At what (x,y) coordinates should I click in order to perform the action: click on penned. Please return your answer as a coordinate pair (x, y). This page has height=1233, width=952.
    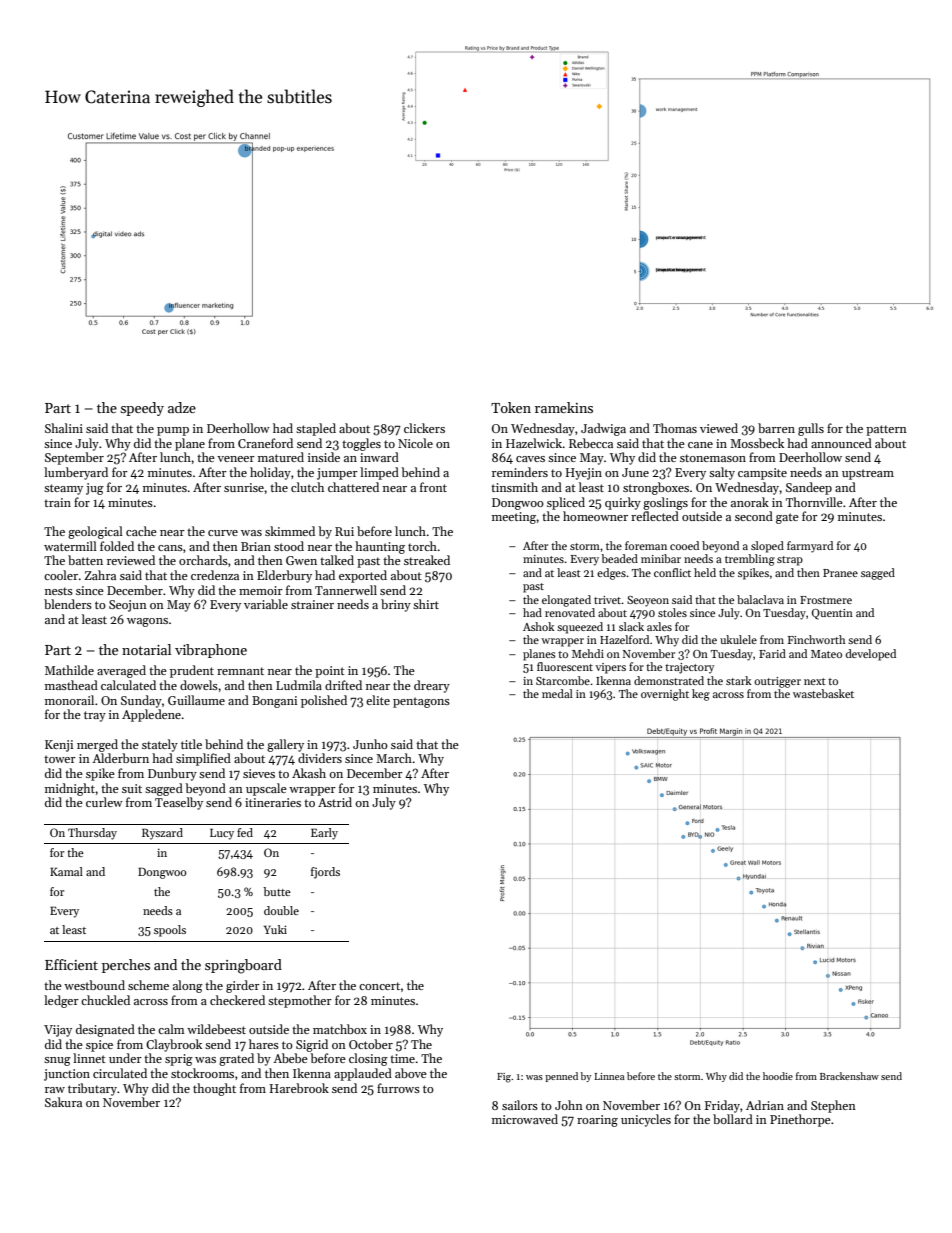
    Looking at the image, I should click on (561, 1077).
